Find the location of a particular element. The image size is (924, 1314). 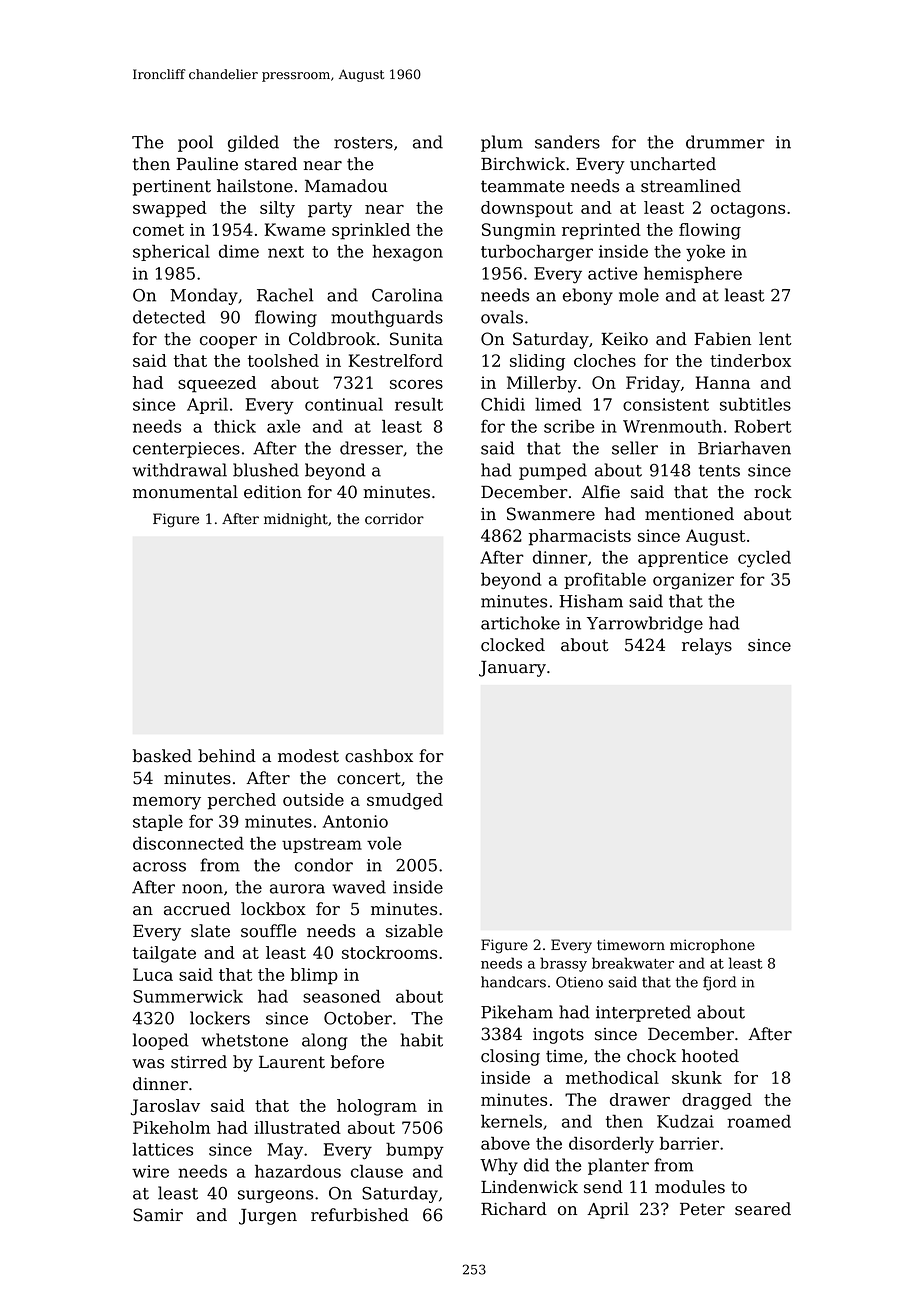

monumental is located at coordinates (185, 492).
